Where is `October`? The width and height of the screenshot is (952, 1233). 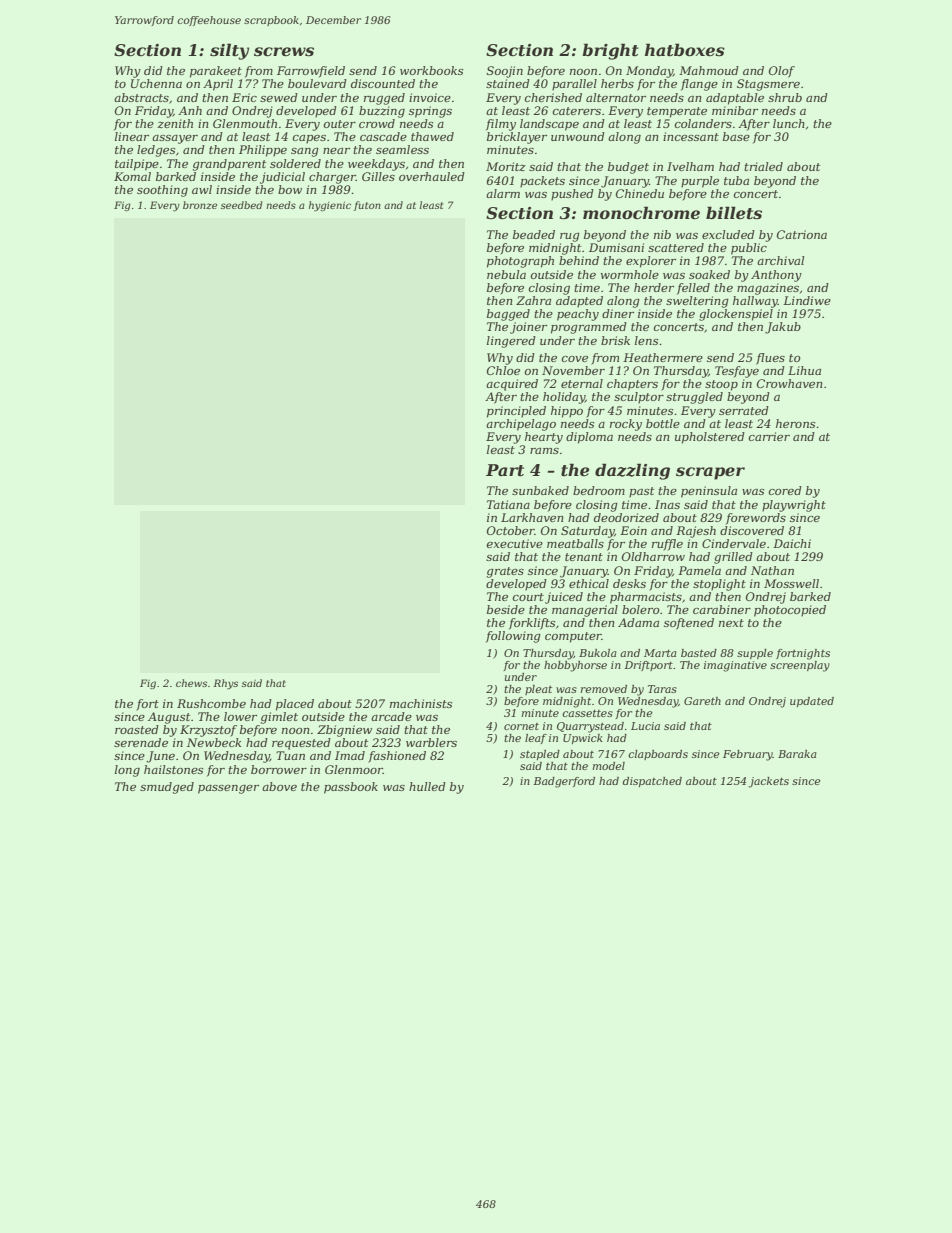 October is located at coordinates (511, 530).
